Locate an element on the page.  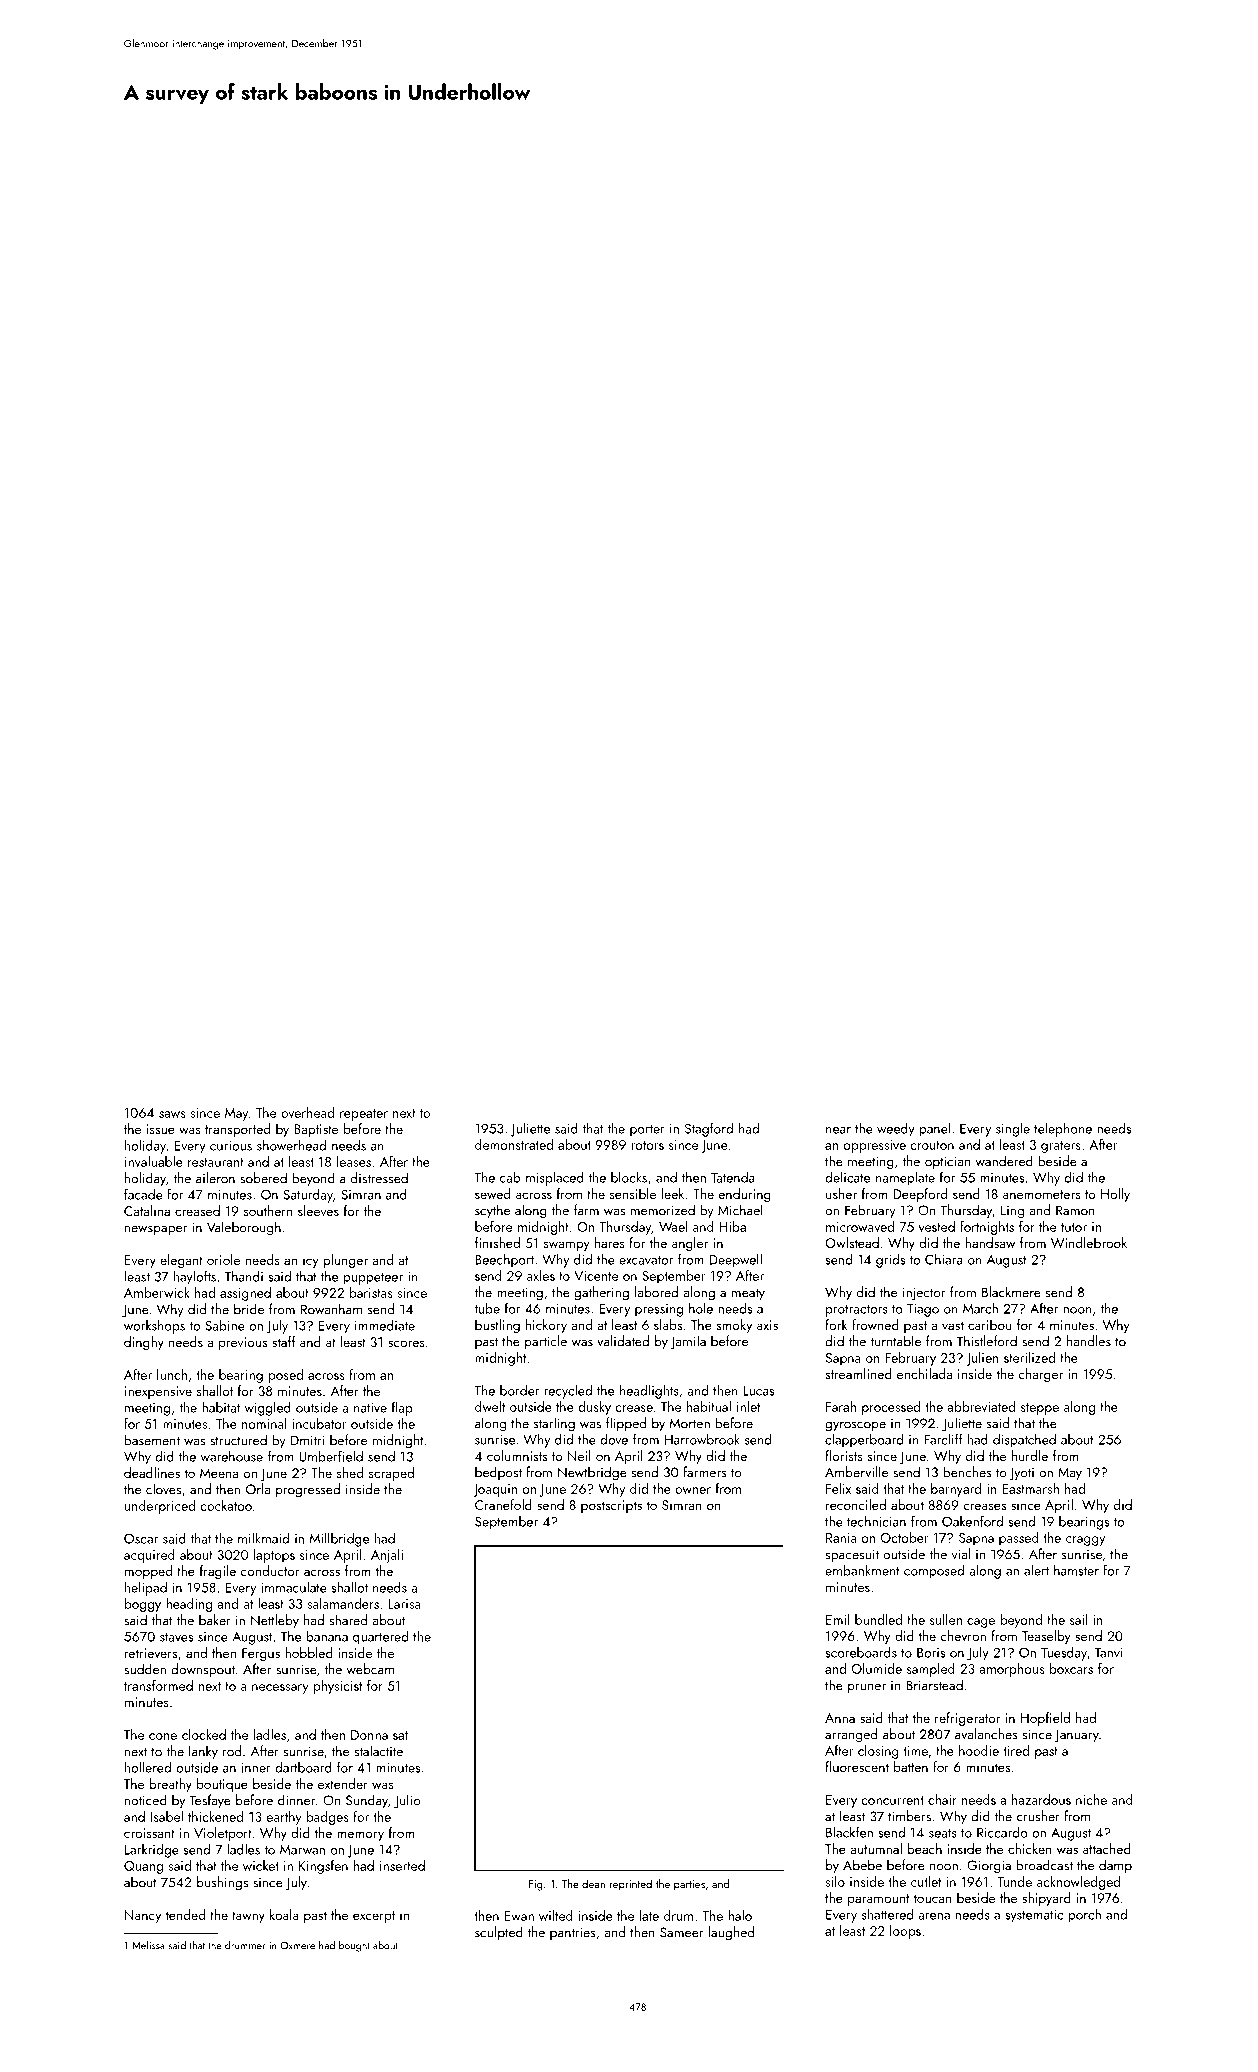
Donna is located at coordinates (369, 1735).
